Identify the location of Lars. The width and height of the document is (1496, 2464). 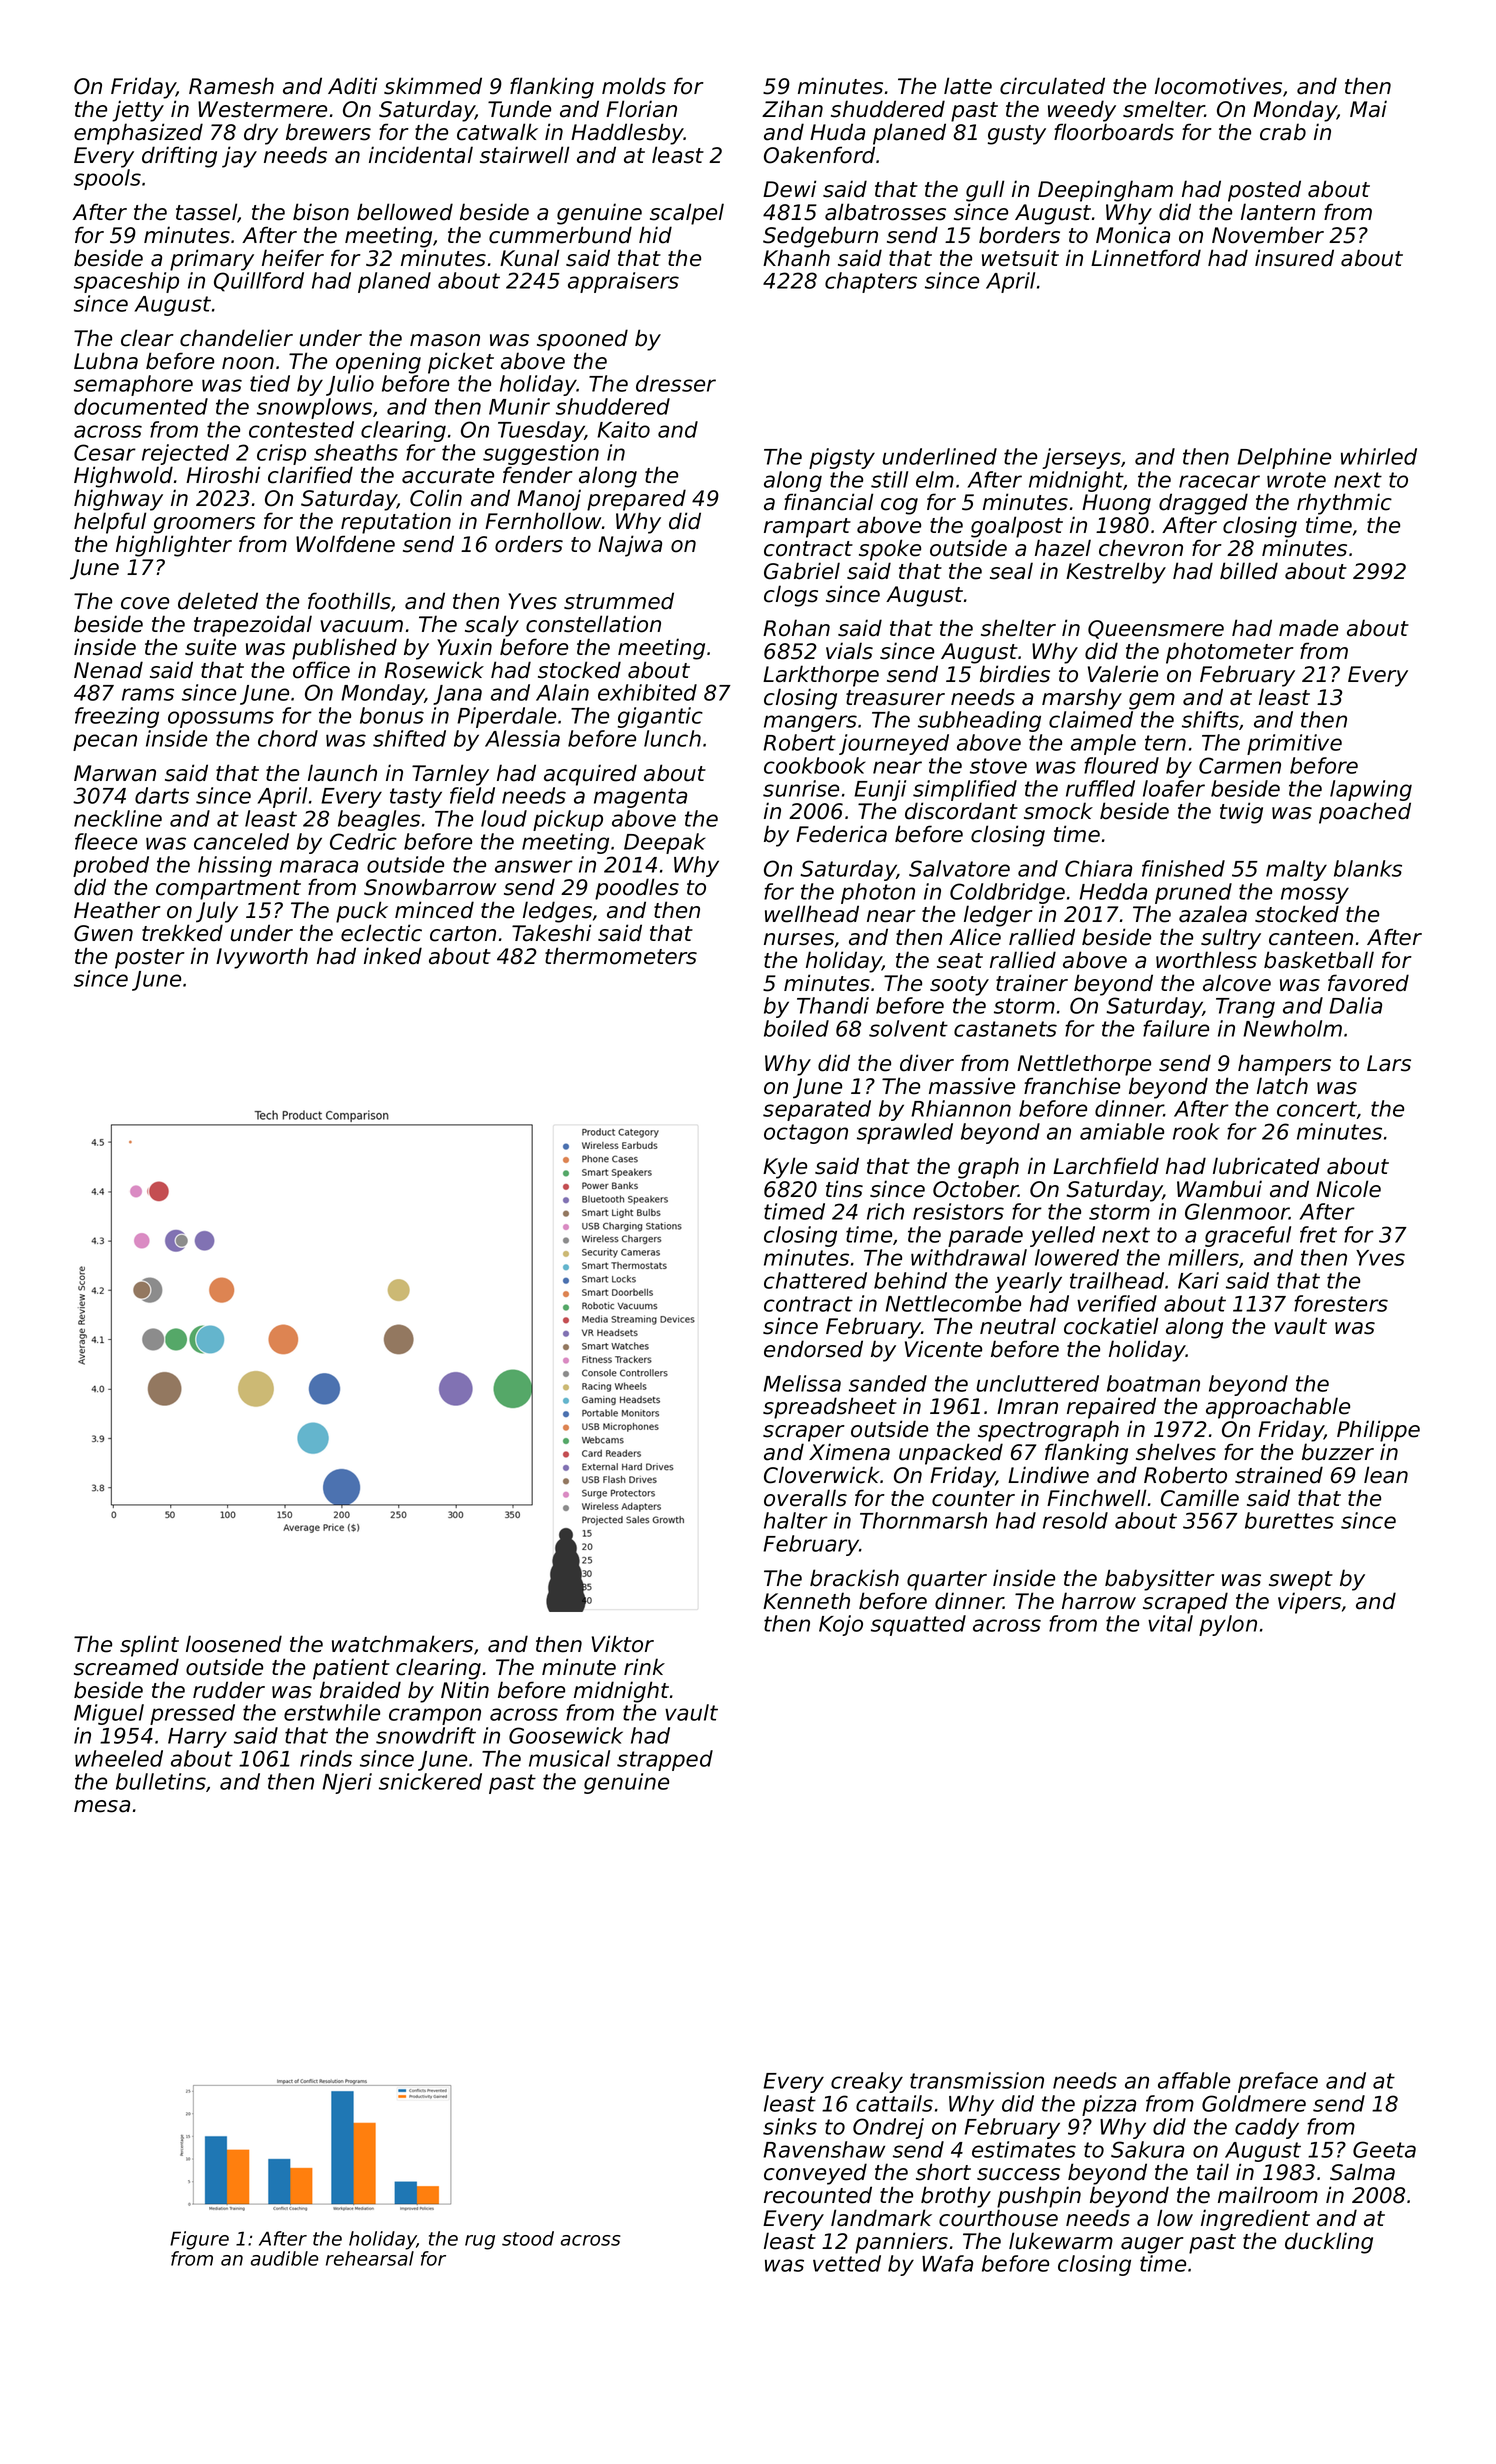
(1389, 1063).
